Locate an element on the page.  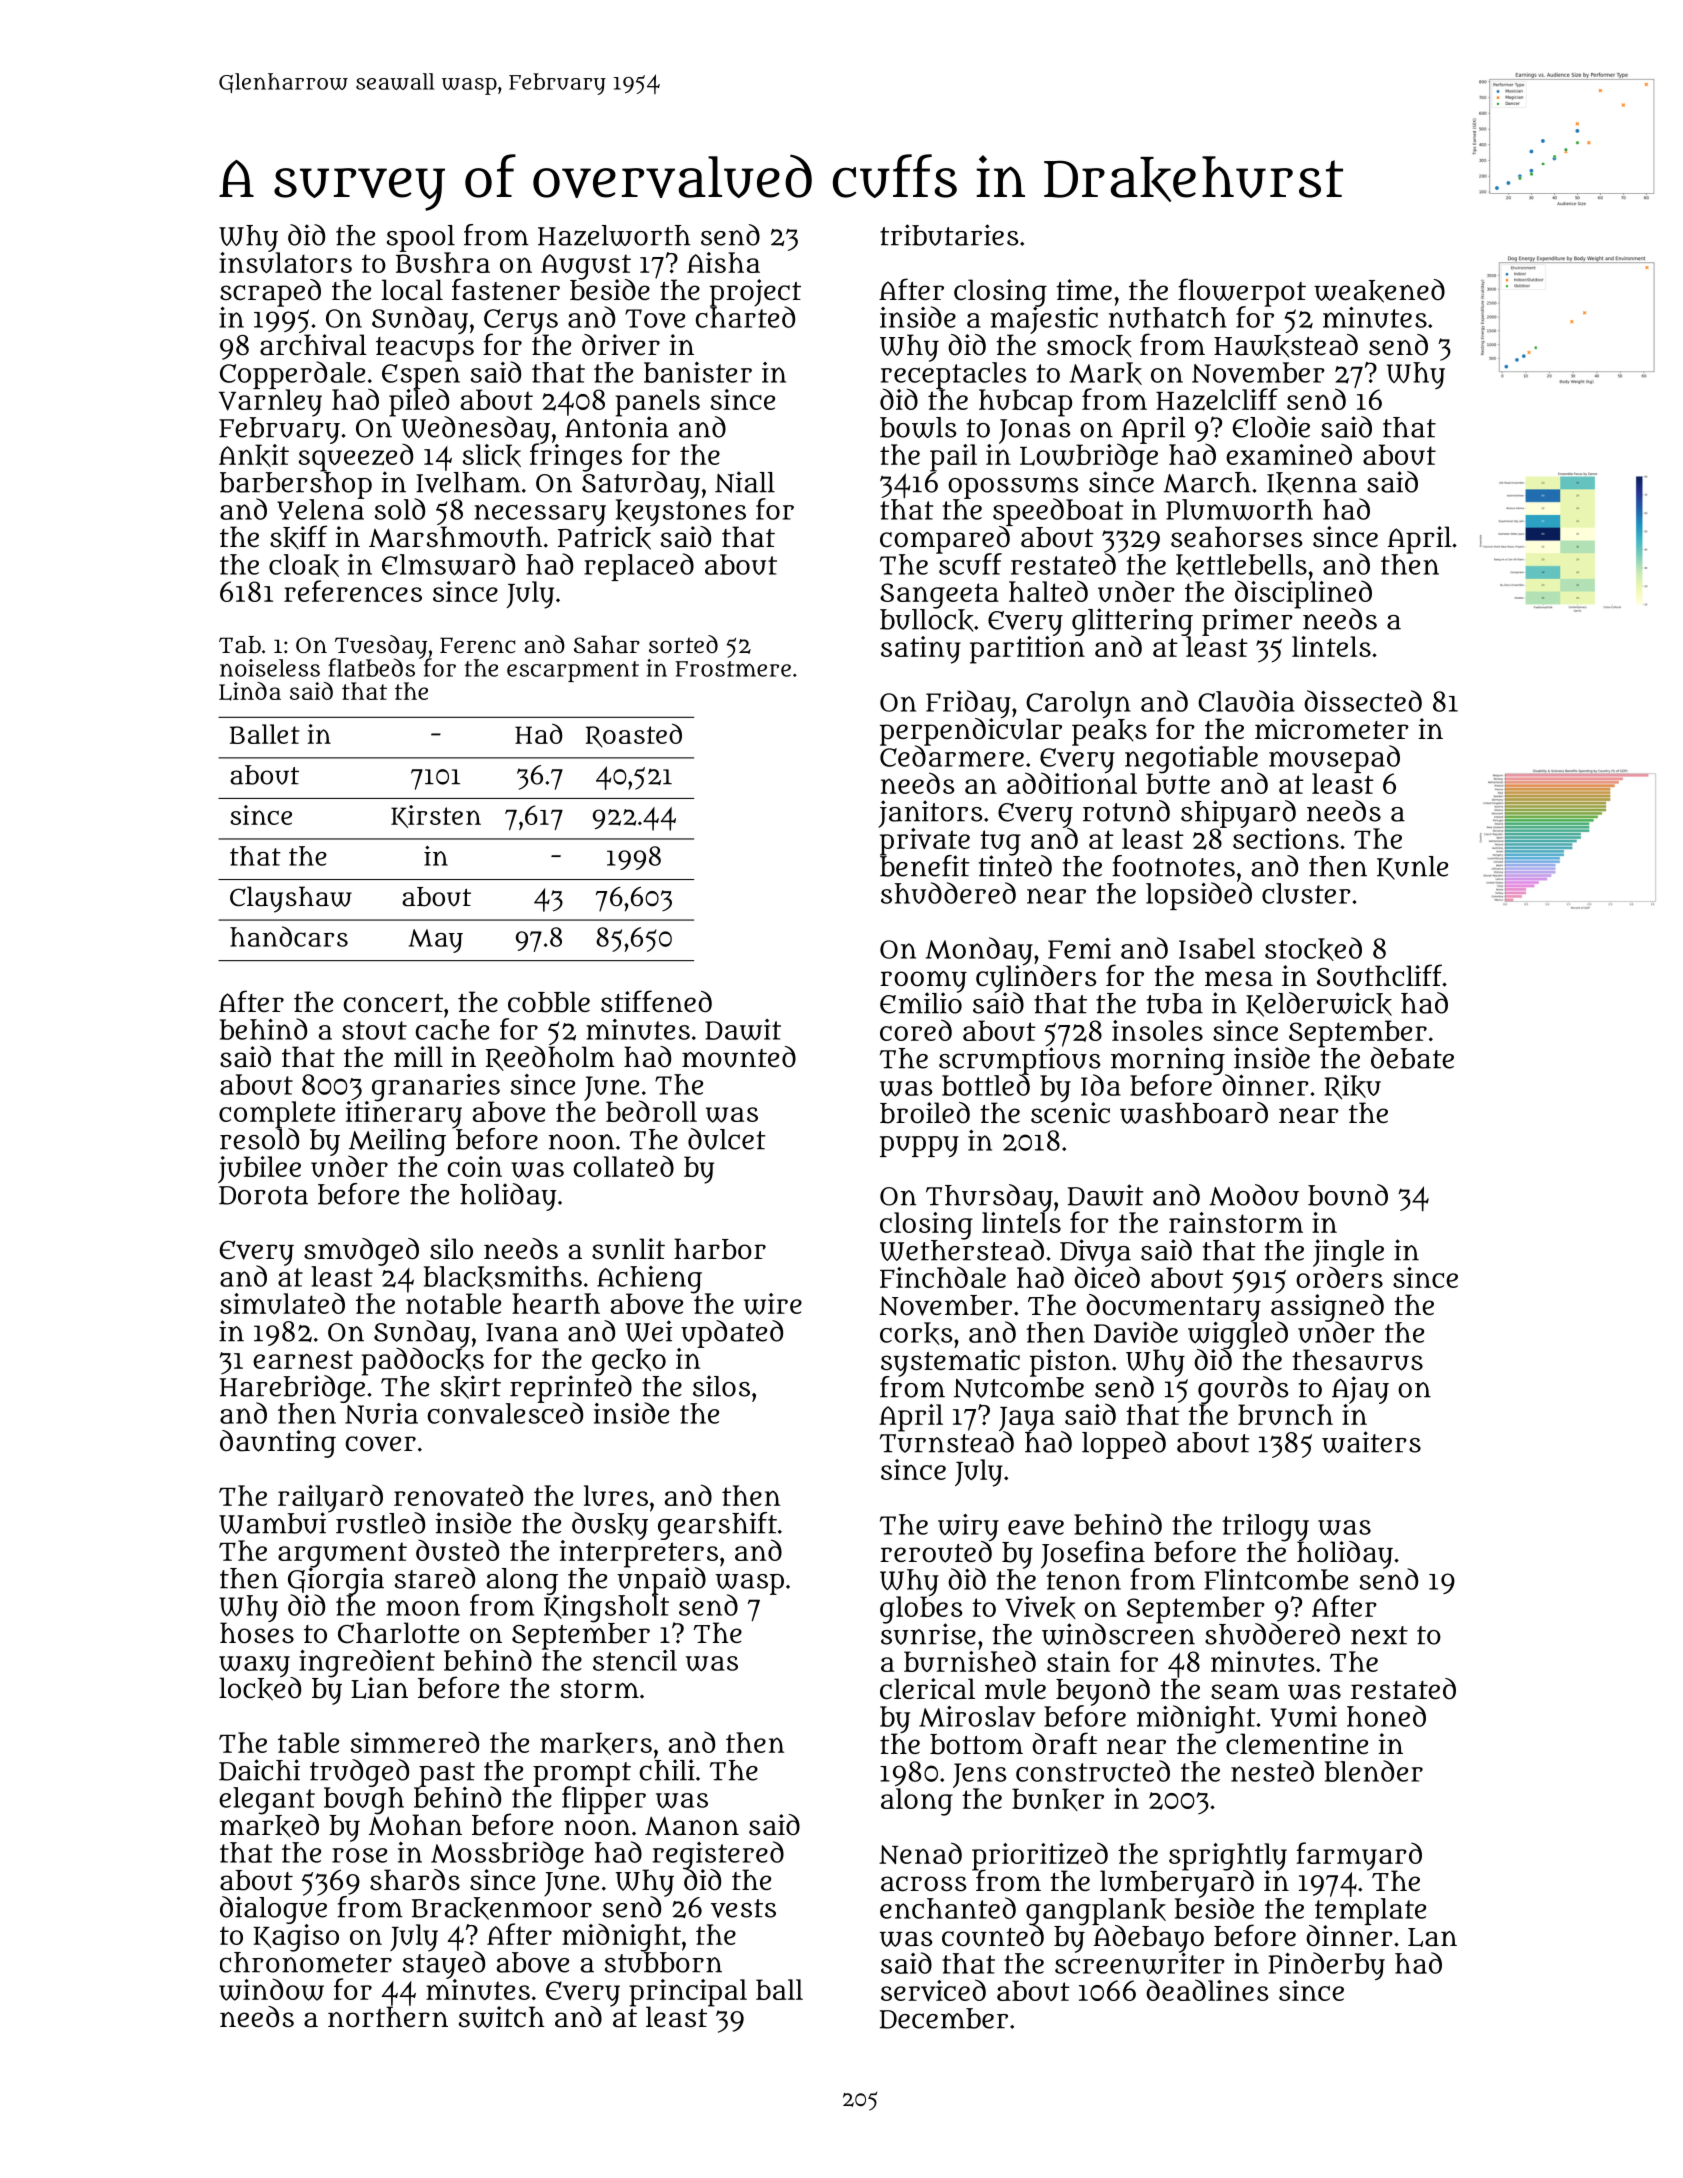
switch is located at coordinates (502, 2017).
